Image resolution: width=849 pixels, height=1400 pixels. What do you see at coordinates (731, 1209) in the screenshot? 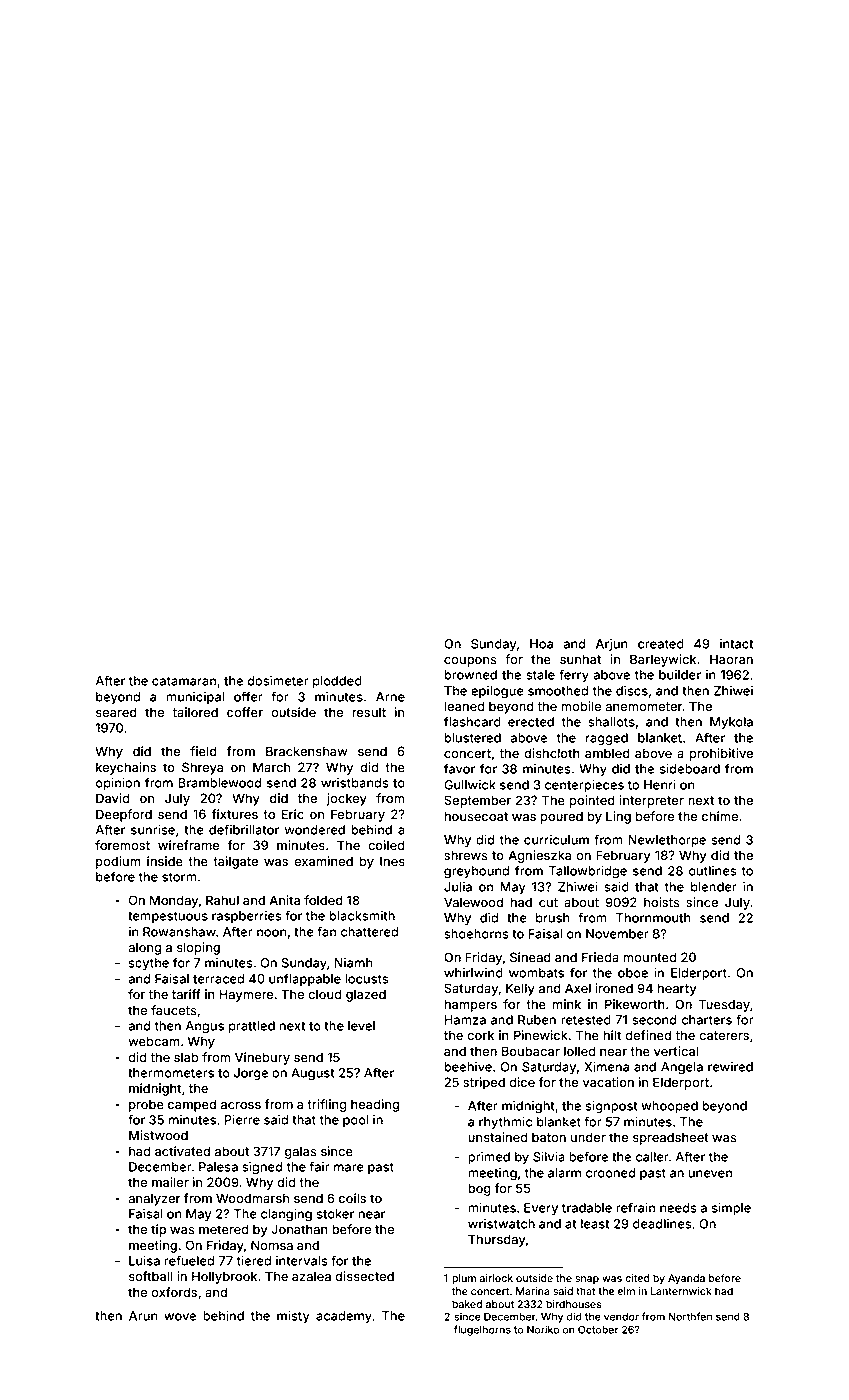
I see `simple` at bounding box center [731, 1209].
